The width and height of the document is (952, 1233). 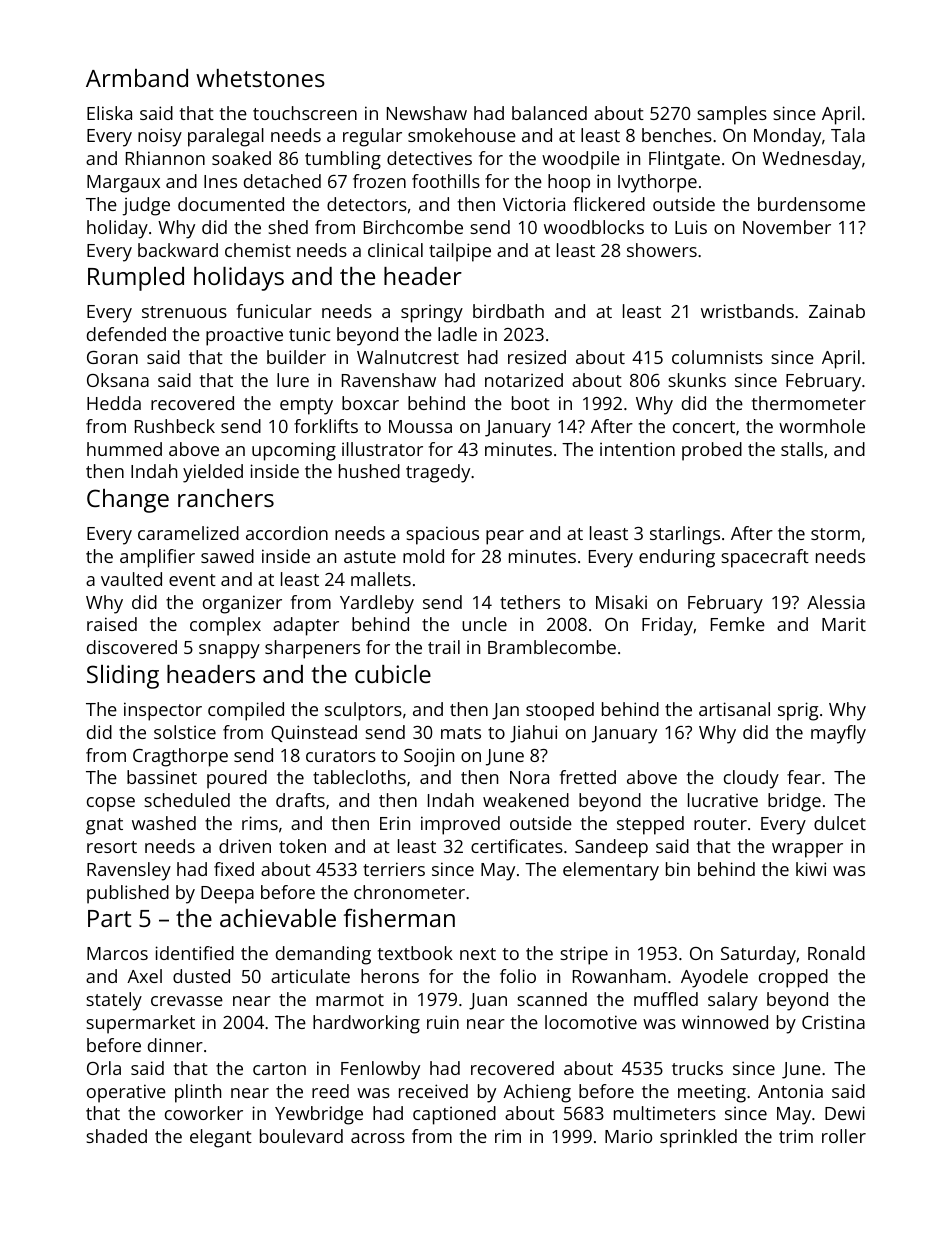 I want to click on across, so click(x=378, y=1138).
